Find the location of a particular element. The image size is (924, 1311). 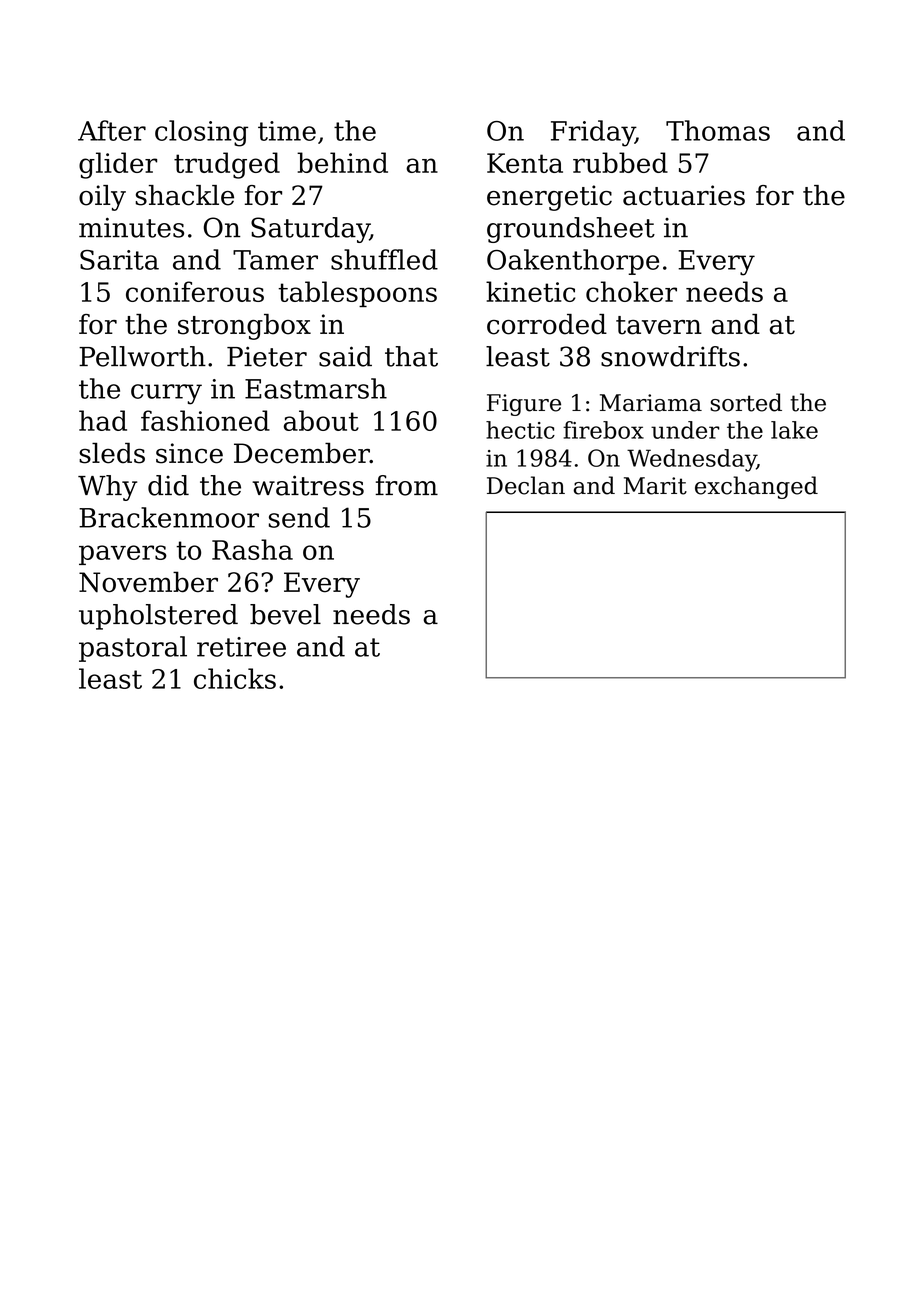

Thomas is located at coordinates (718, 130).
